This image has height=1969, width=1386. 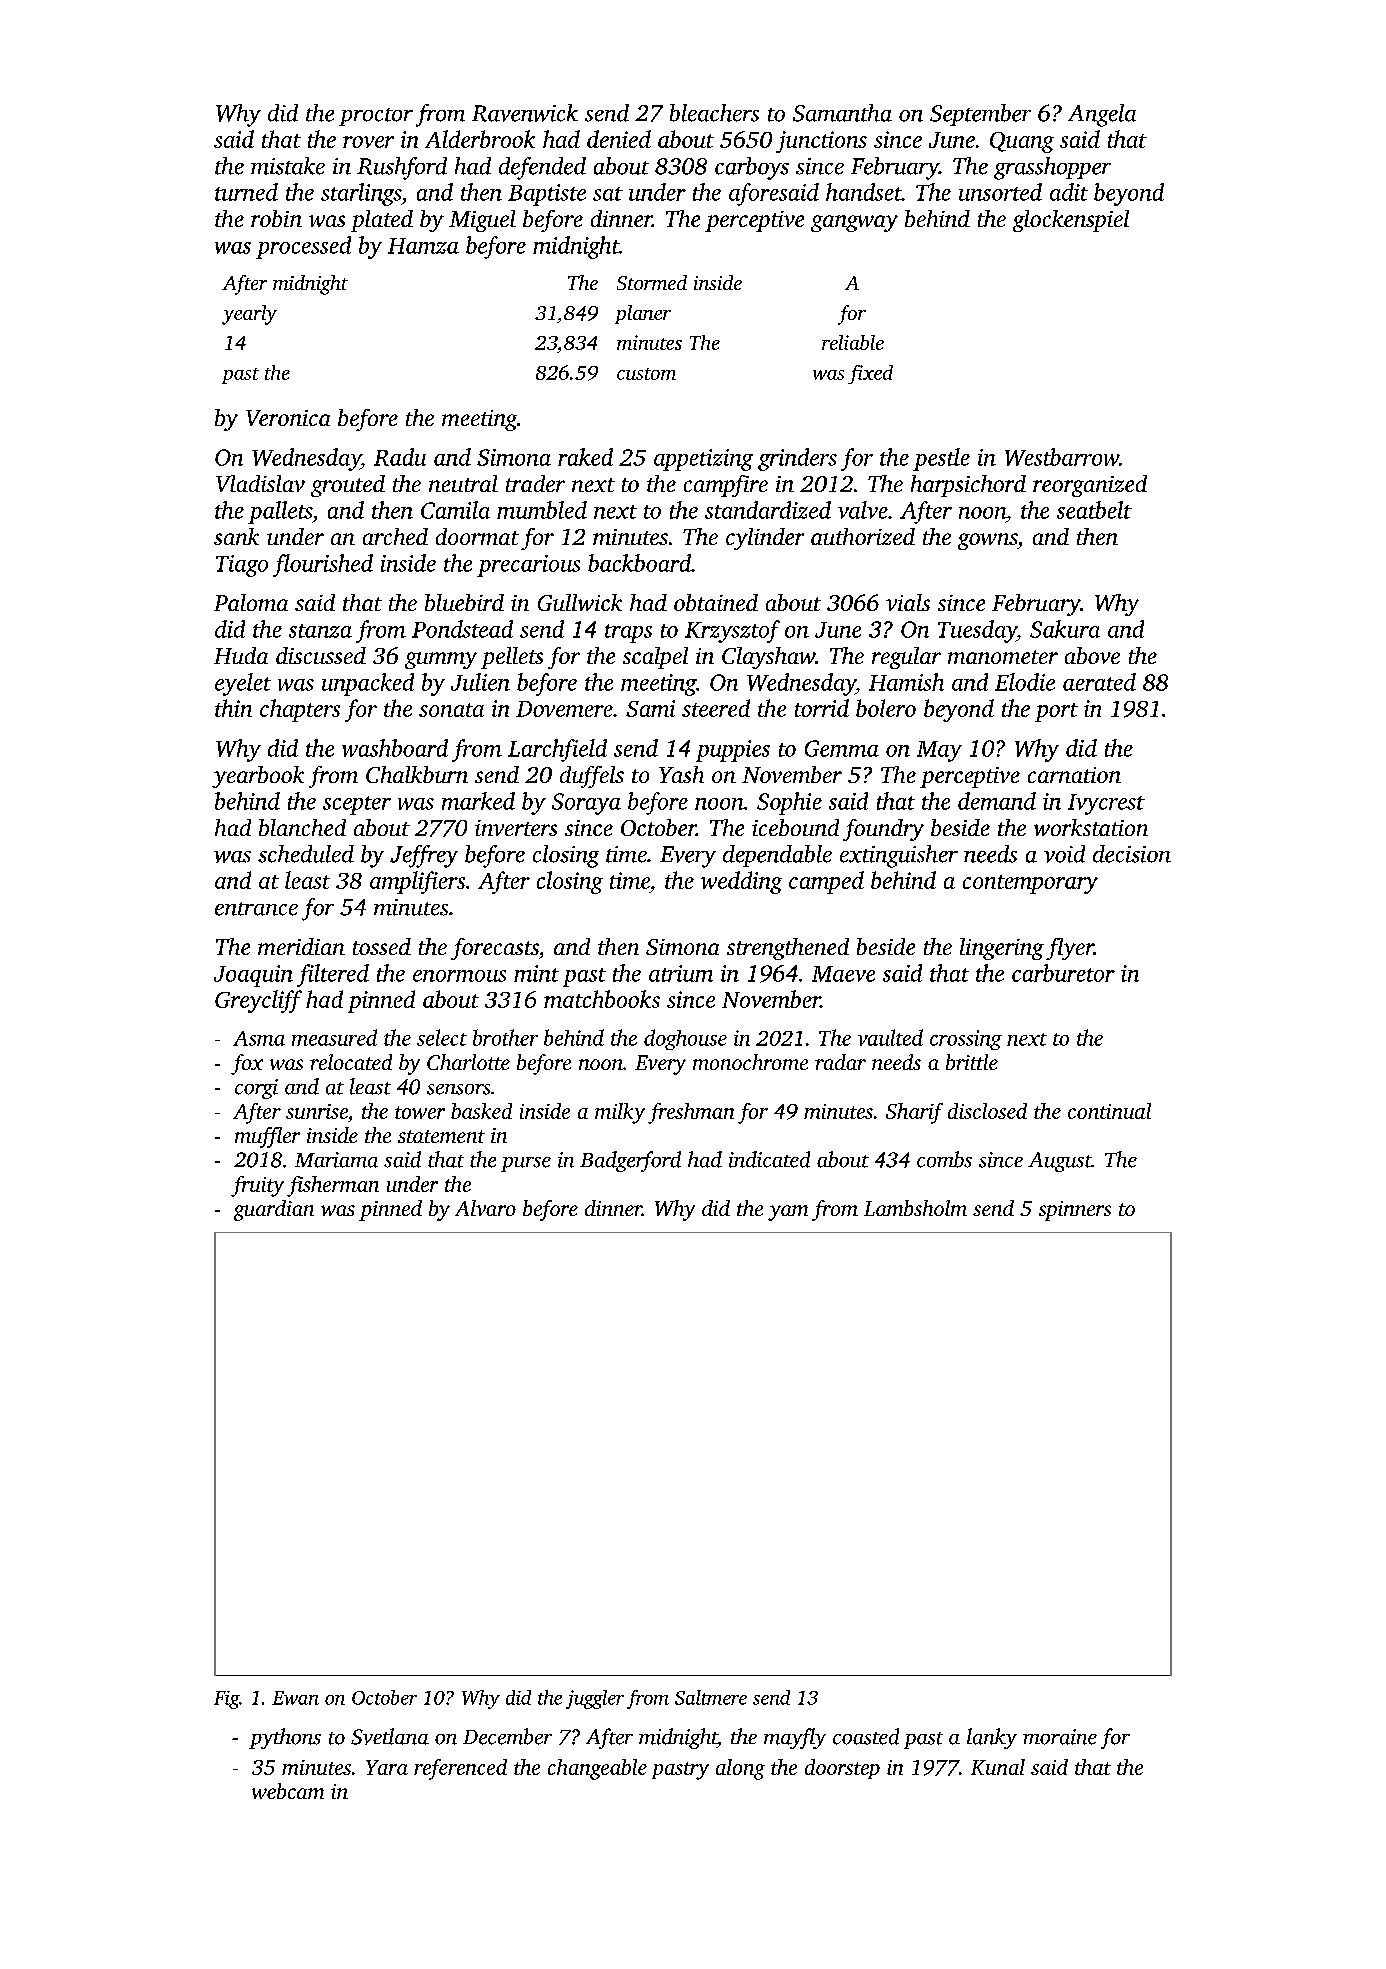 What do you see at coordinates (586, 804) in the image?
I see `Soraya` at bounding box center [586, 804].
